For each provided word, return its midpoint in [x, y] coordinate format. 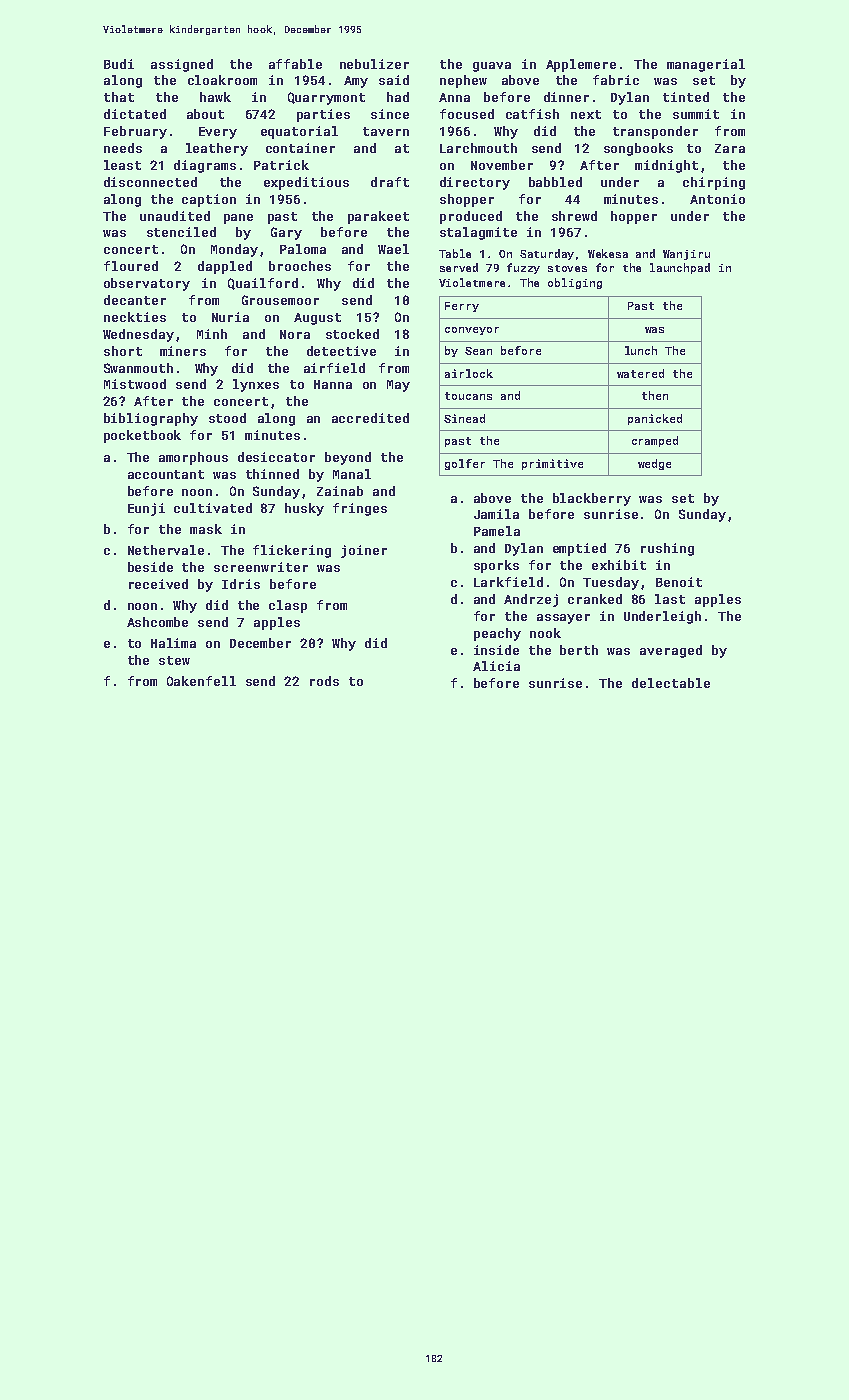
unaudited [175, 216]
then [655, 395]
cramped [655, 441]
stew [174, 660]
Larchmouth [478, 148]
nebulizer [374, 64]
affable [295, 64]
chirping [714, 183]
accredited [370, 418]
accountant [166, 474]
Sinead [464, 418]
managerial [706, 65]
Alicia [496, 666]
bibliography [151, 419]
